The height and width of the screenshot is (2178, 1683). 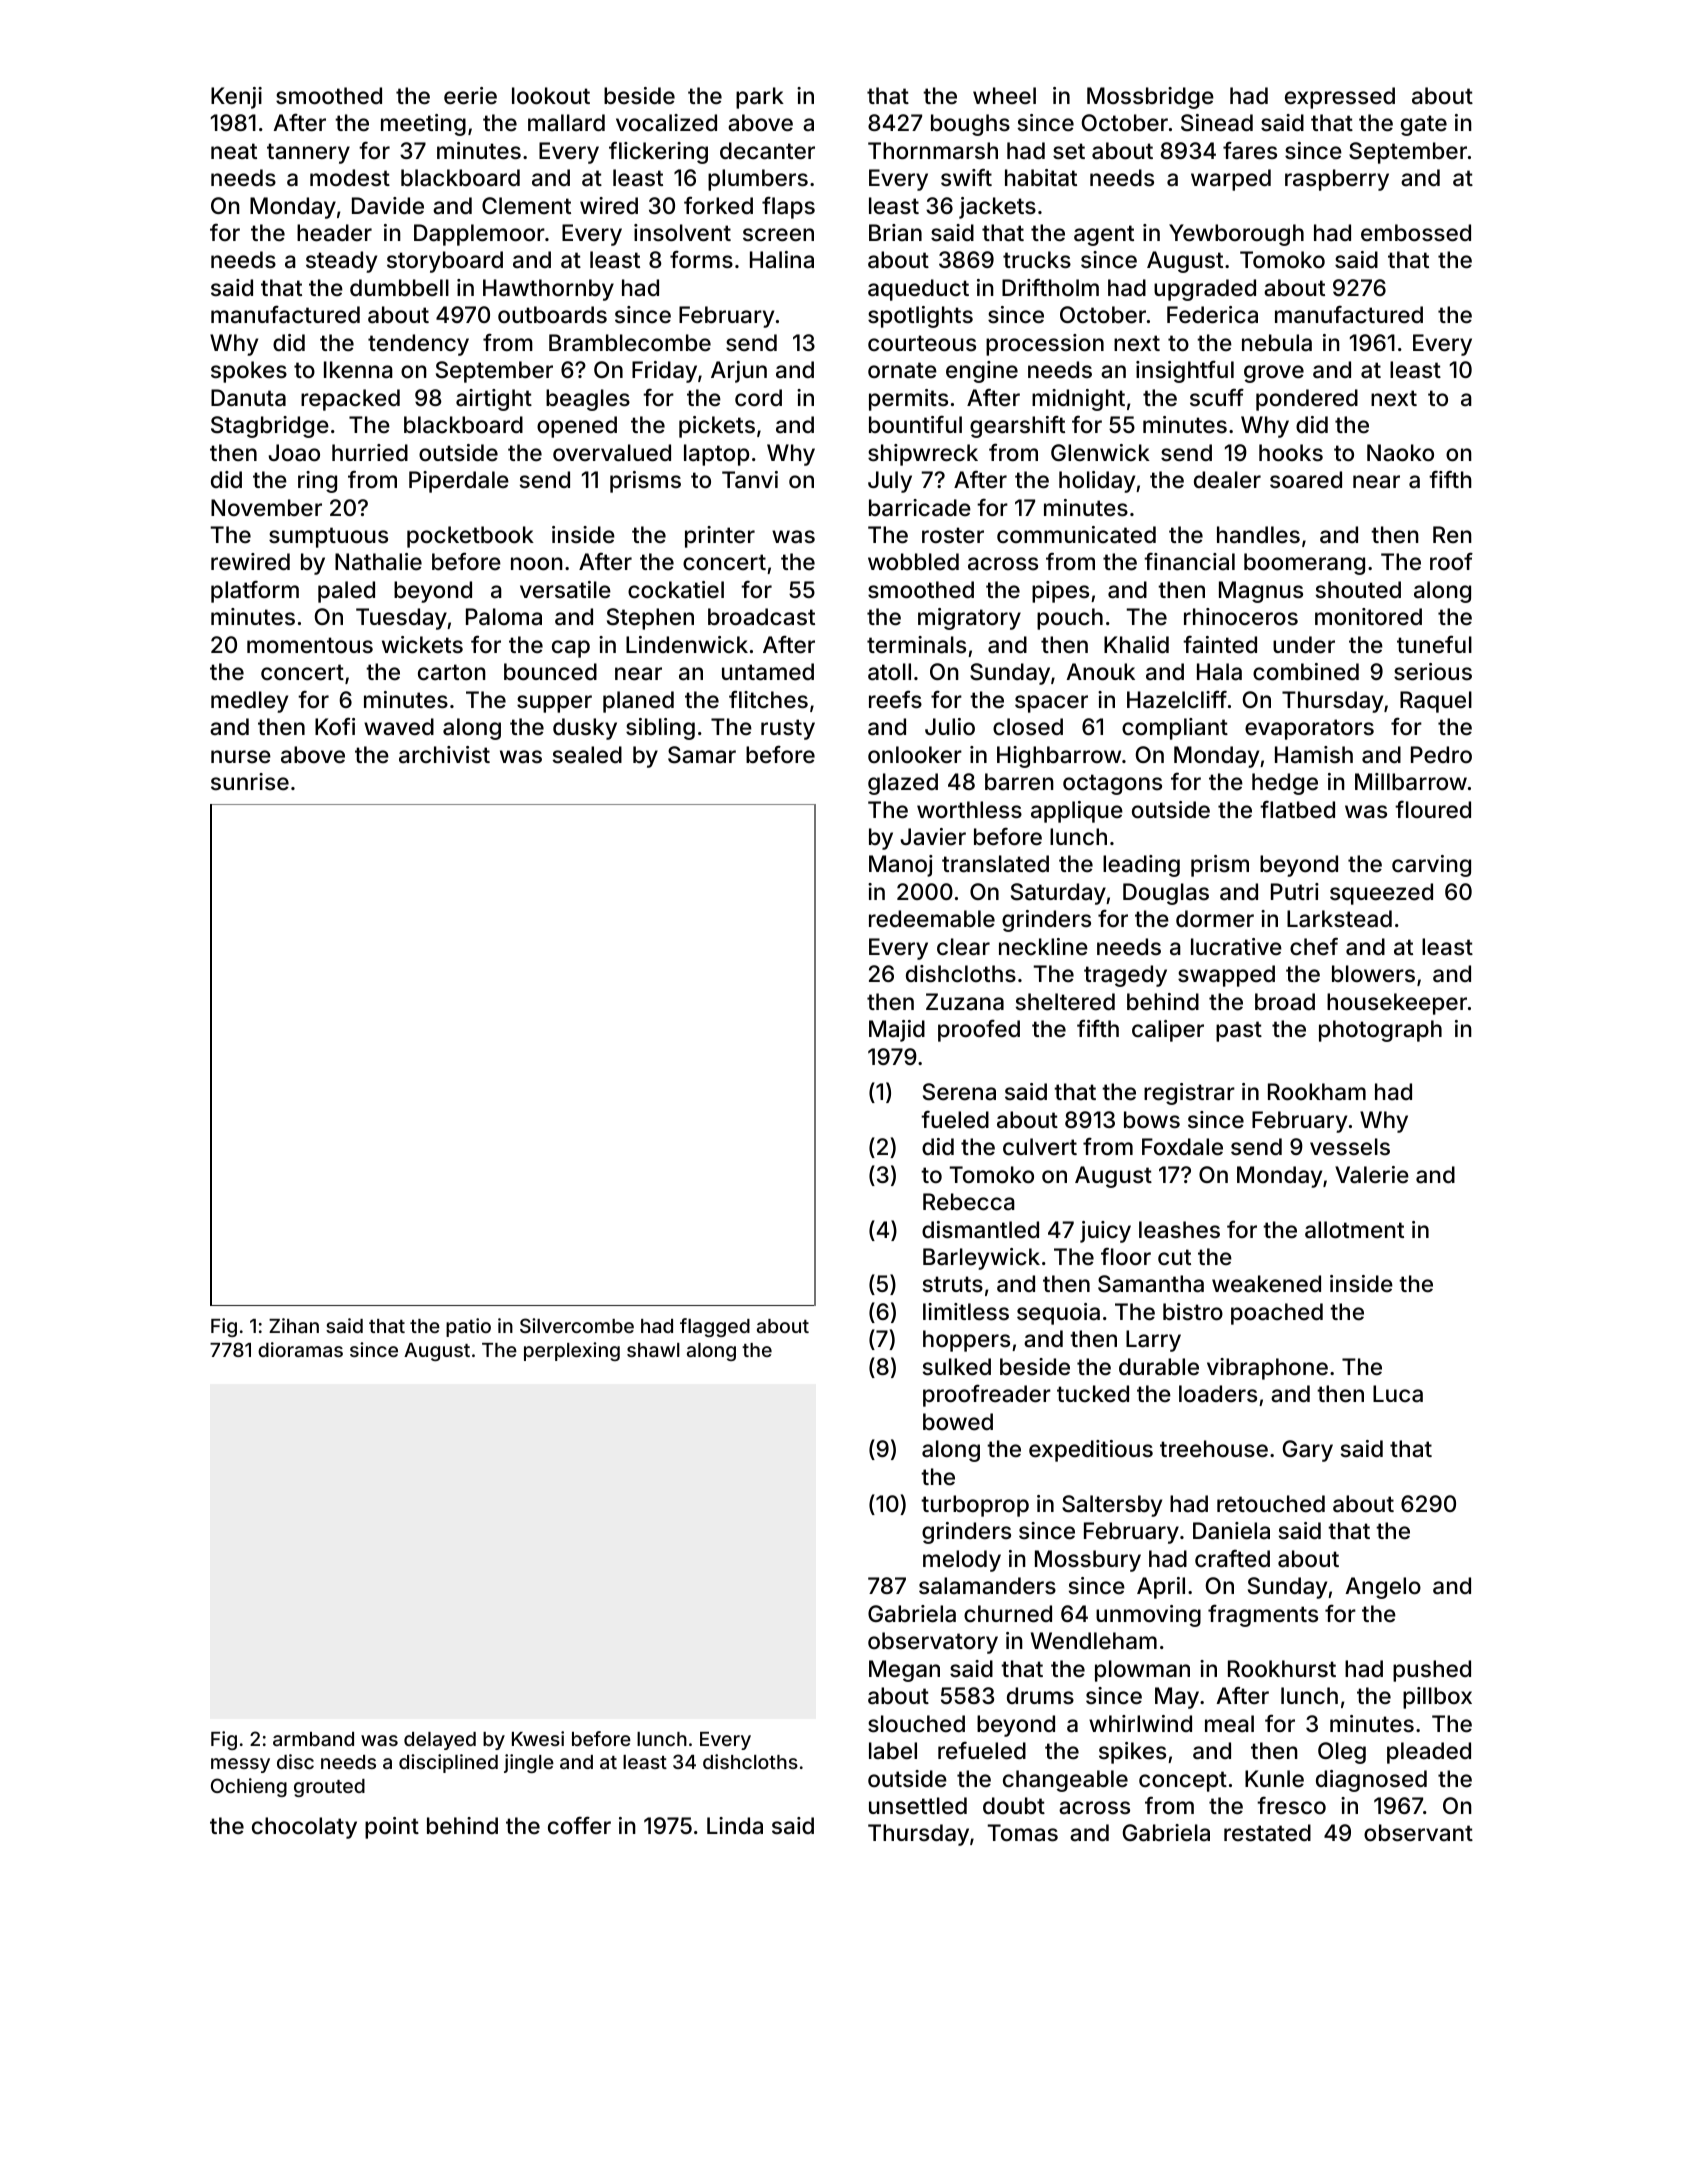 What do you see at coordinates (1418, 1833) in the screenshot?
I see `observant` at bounding box center [1418, 1833].
